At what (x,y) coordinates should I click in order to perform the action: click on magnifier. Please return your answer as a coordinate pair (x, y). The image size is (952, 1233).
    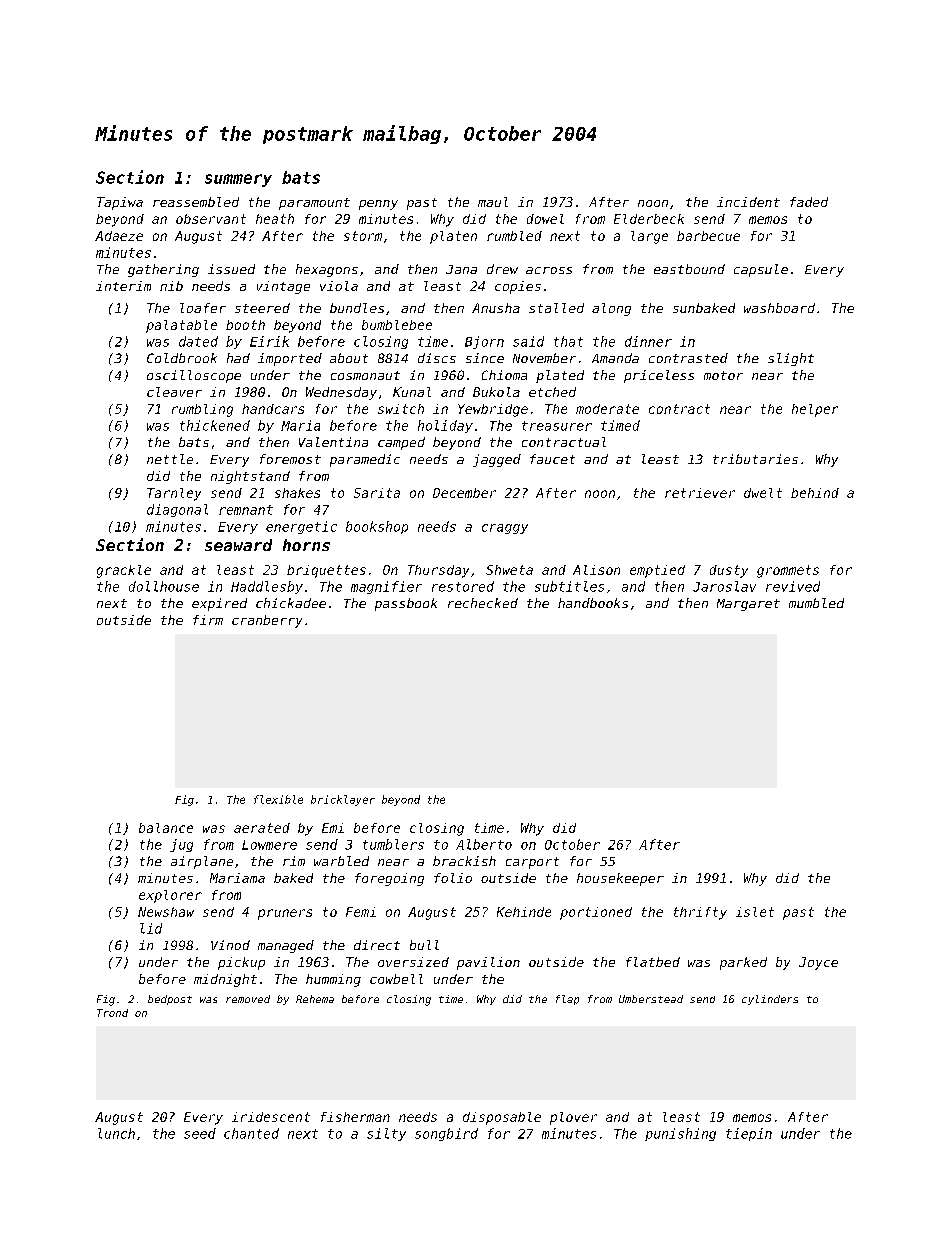
    Looking at the image, I should click on (386, 587).
